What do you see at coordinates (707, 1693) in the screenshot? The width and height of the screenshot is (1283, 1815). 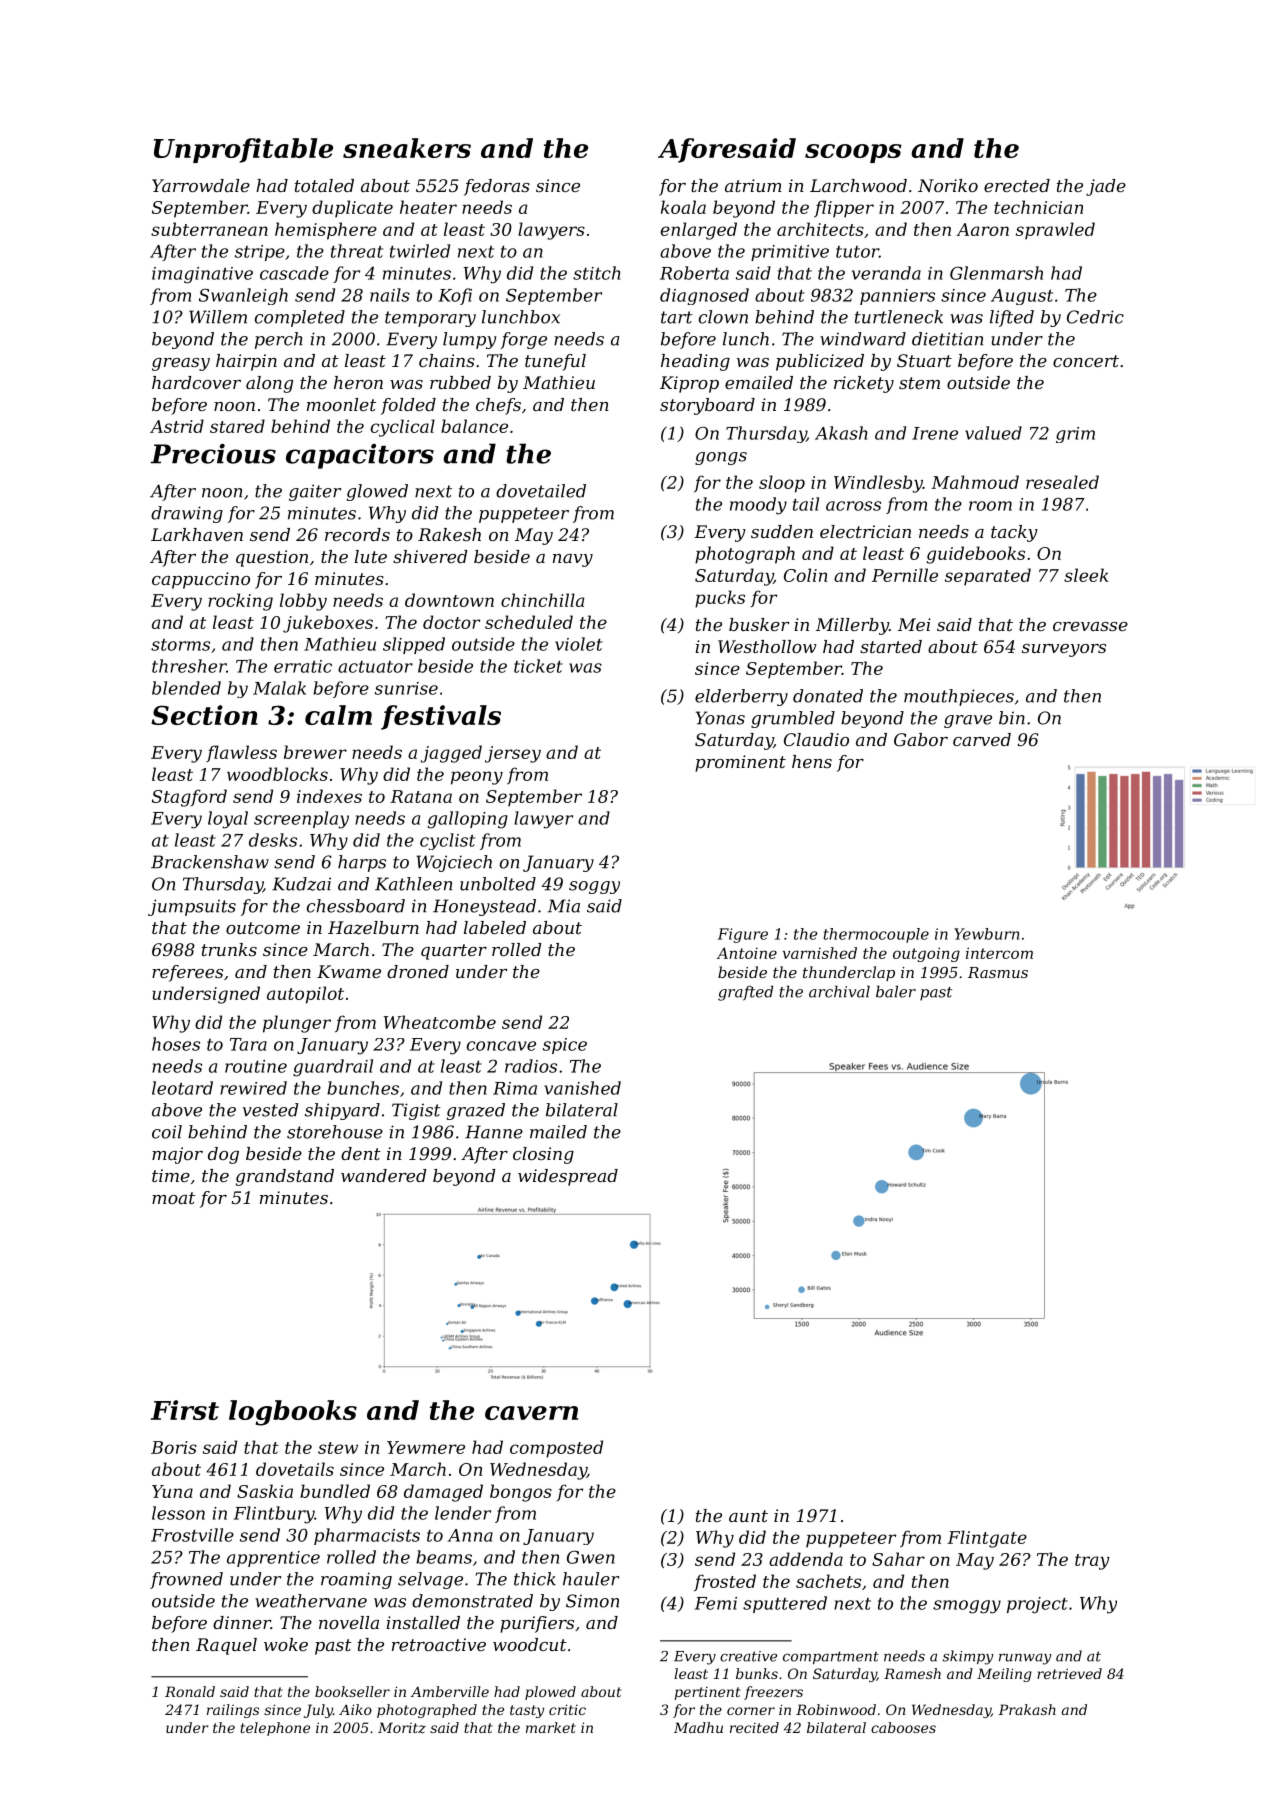 I see `pertinent` at bounding box center [707, 1693].
